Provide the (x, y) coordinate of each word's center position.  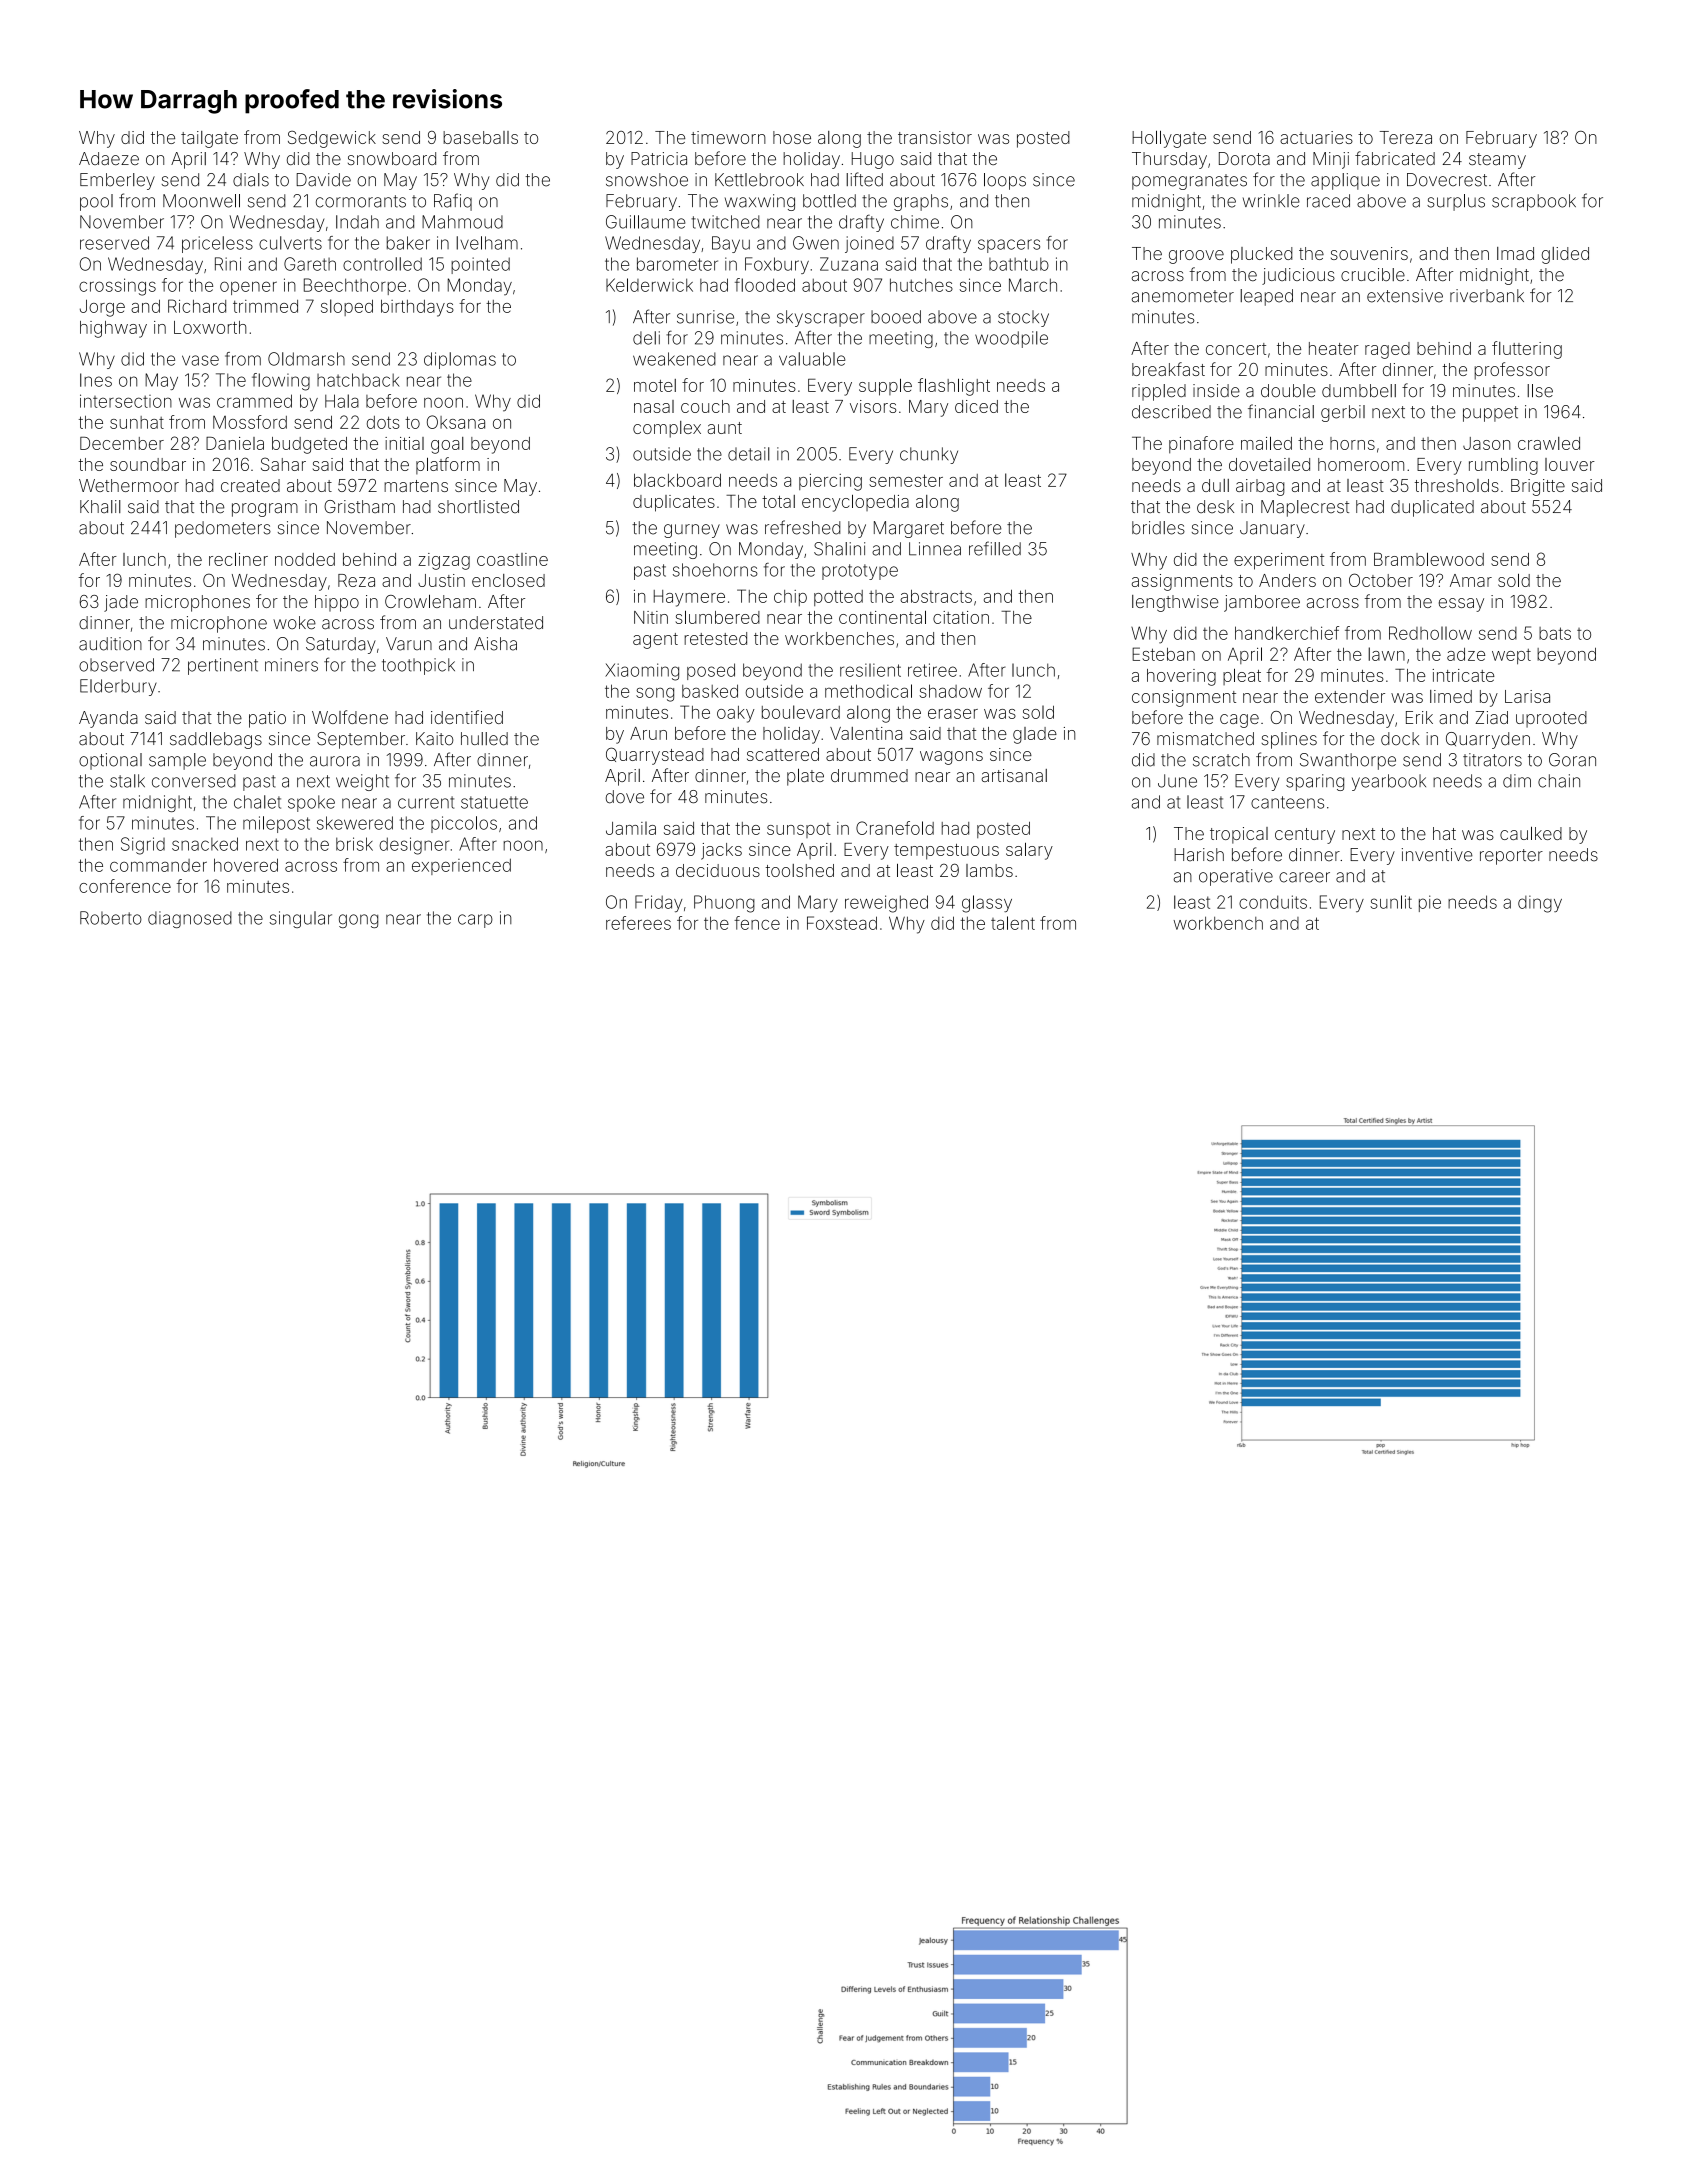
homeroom (1361, 464)
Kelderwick (649, 285)
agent (655, 641)
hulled (484, 739)
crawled (1549, 443)
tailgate (209, 139)
